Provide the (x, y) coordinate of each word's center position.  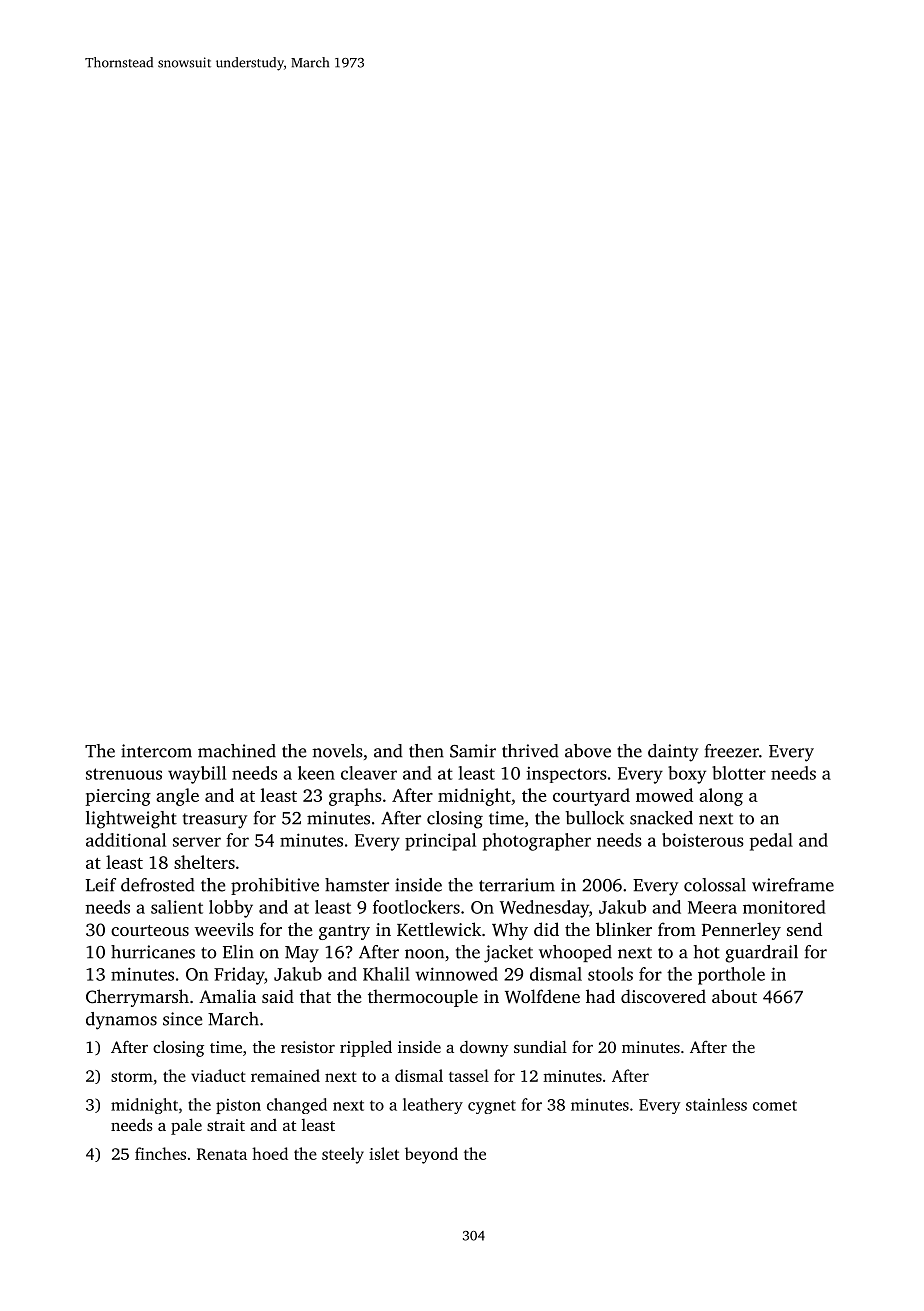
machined (237, 751)
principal (440, 842)
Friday (239, 976)
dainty (673, 753)
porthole (731, 976)
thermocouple (423, 998)
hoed (270, 1153)
